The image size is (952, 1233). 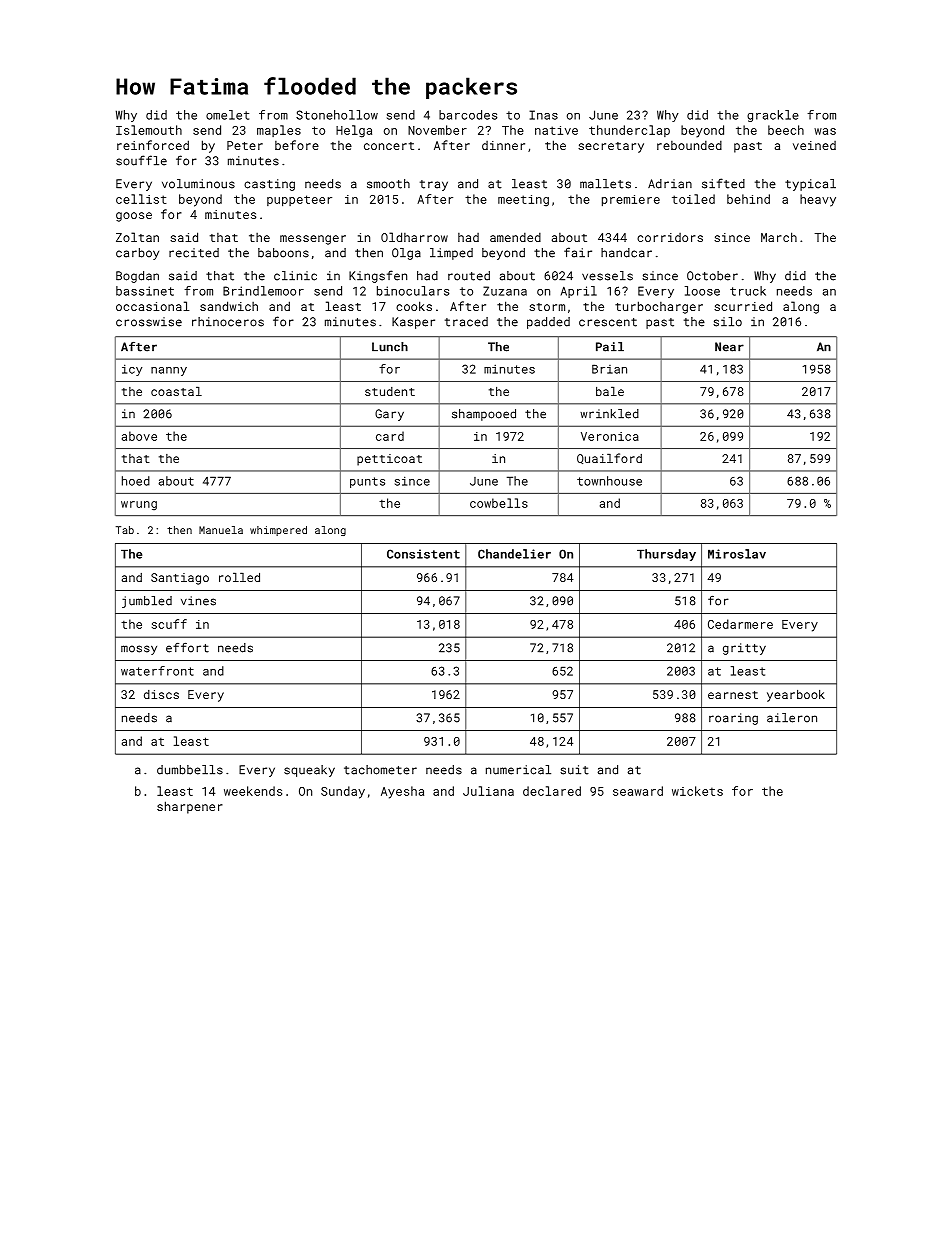 What do you see at coordinates (518, 770) in the image?
I see `numerical` at bounding box center [518, 770].
